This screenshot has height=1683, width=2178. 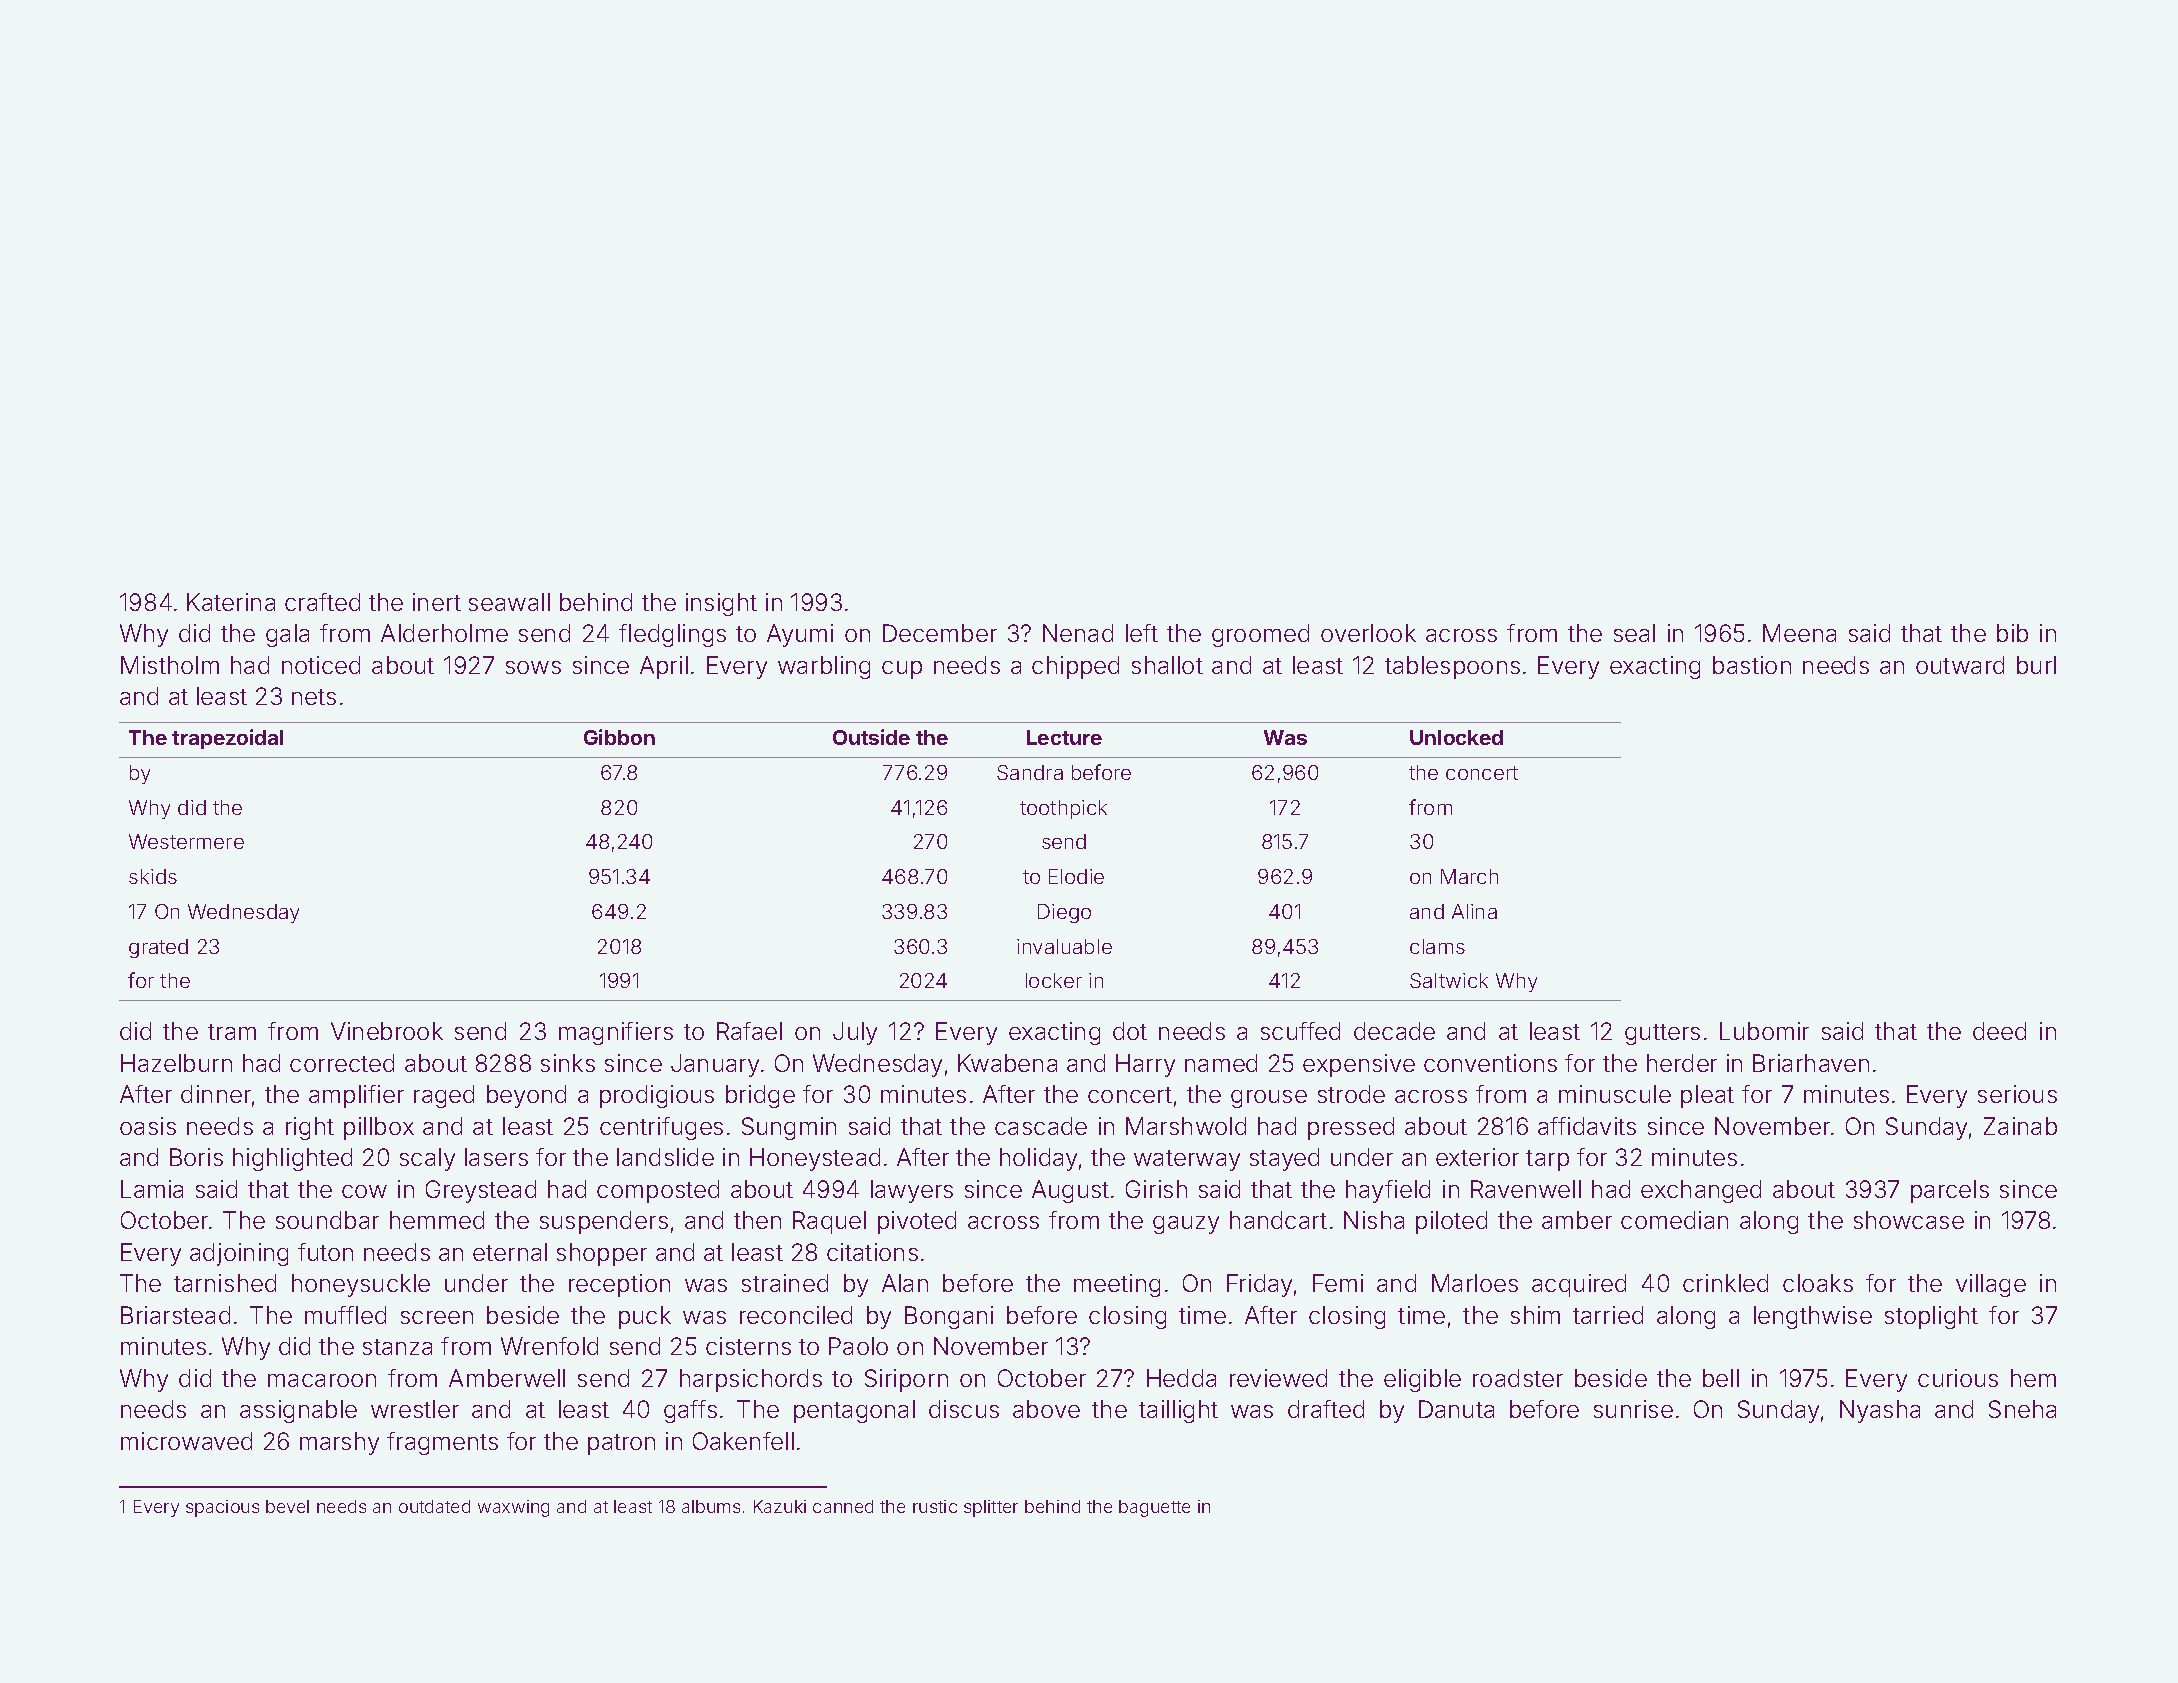 I want to click on baguette, so click(x=1154, y=1508).
